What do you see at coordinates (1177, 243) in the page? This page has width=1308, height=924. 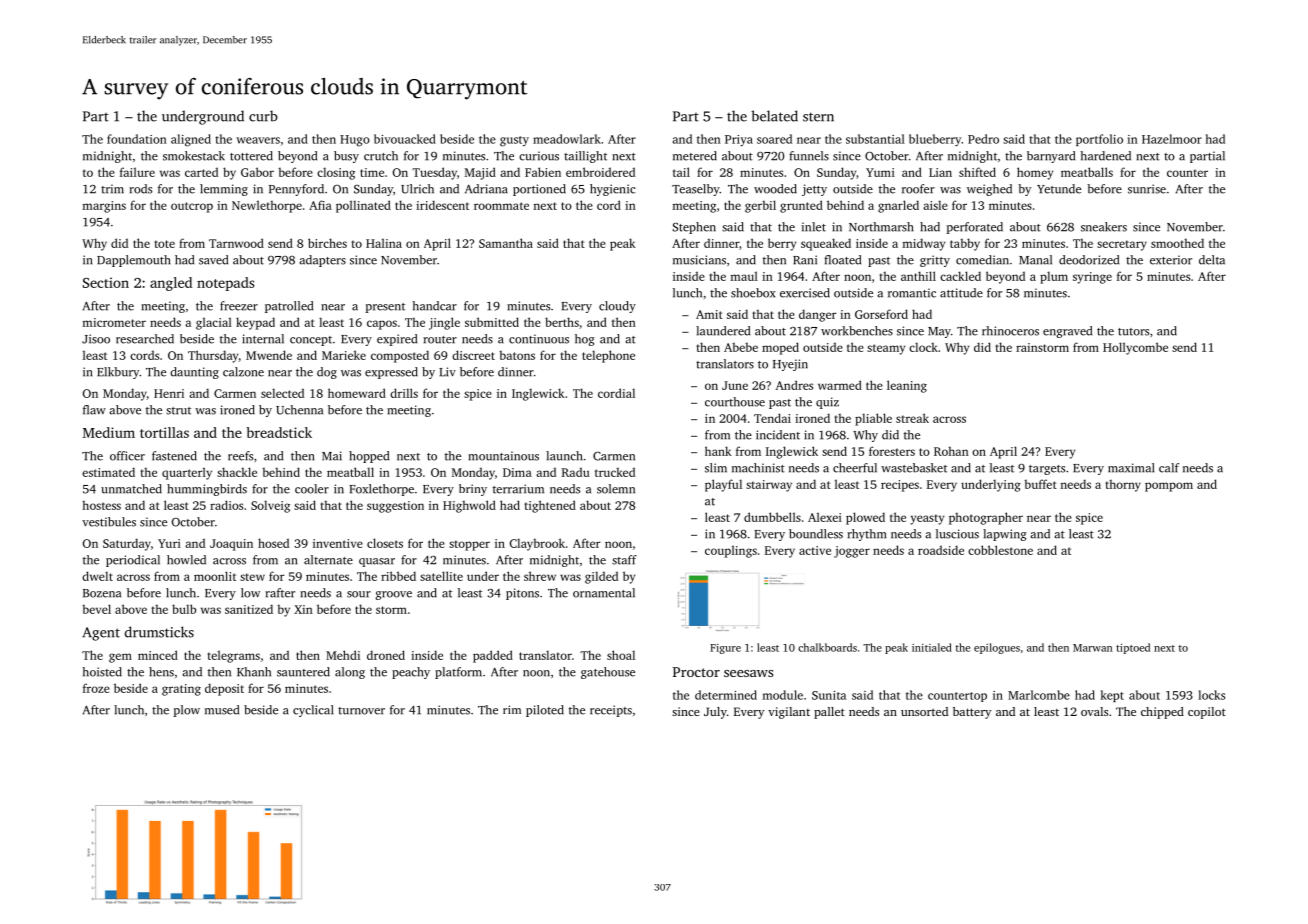 I see `smoothed` at bounding box center [1177, 243].
